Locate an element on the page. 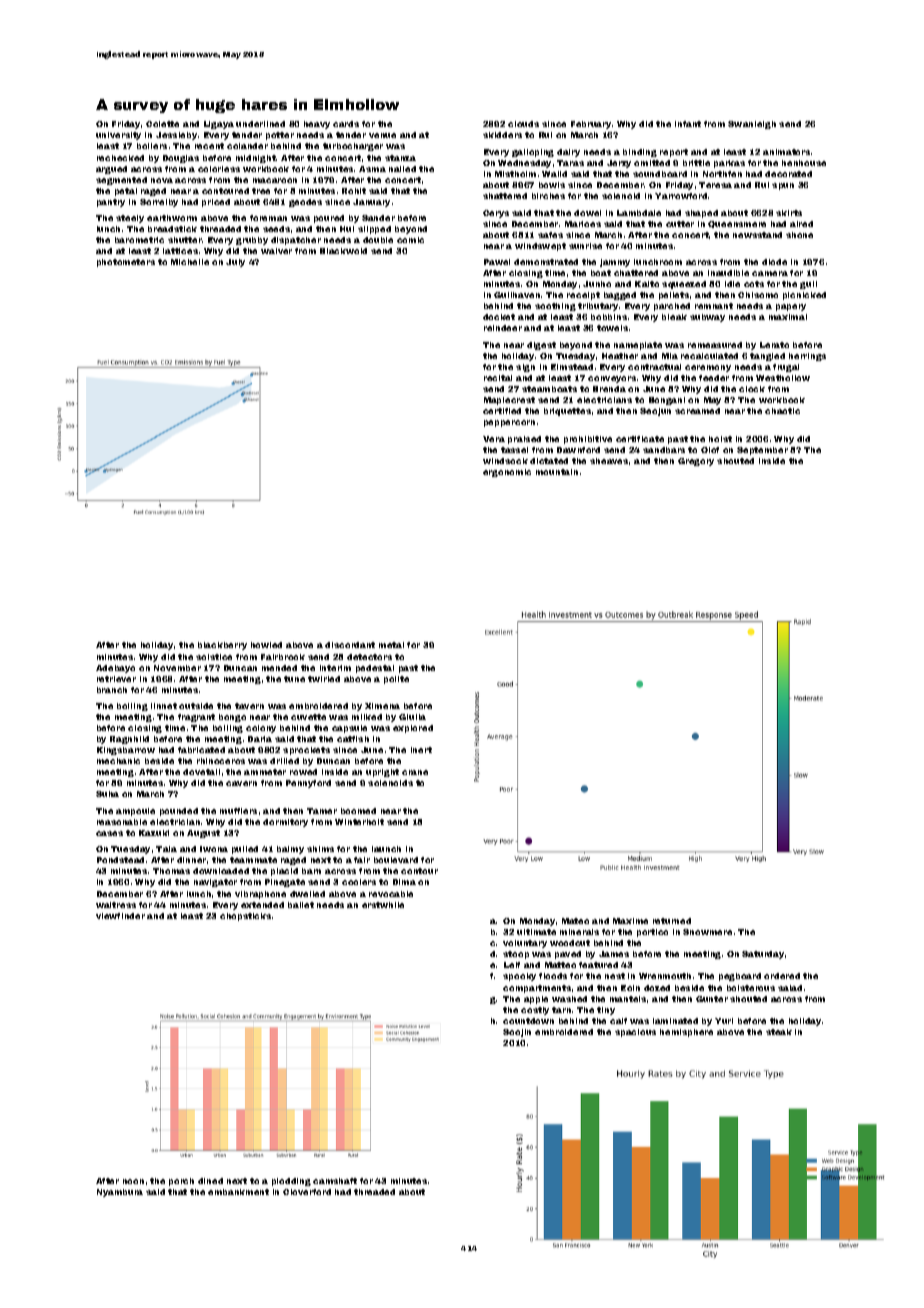  metal is located at coordinates (391, 645).
